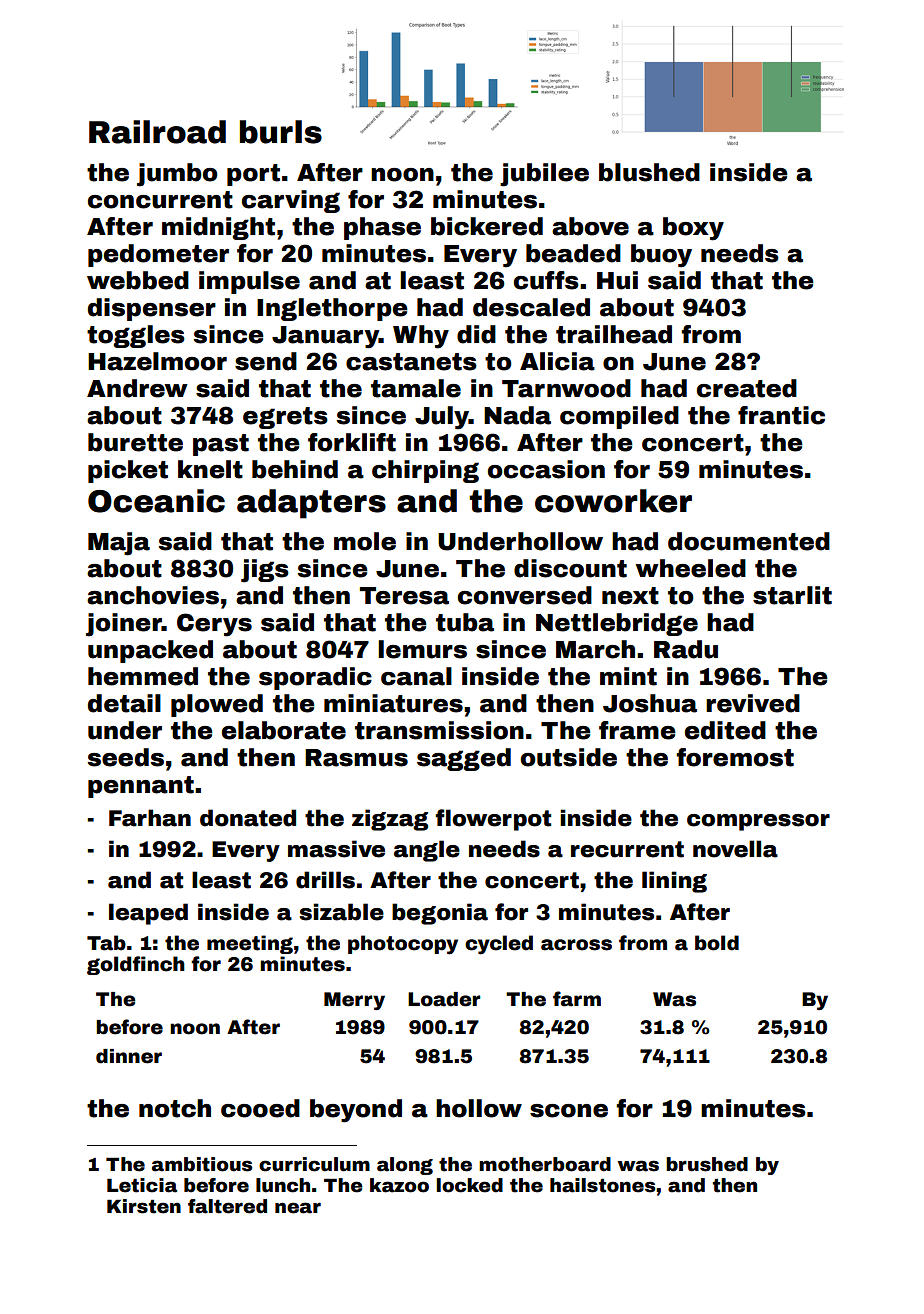 The width and height of the image is (924, 1314). What do you see at coordinates (266, 361) in the image?
I see `send` at bounding box center [266, 361].
